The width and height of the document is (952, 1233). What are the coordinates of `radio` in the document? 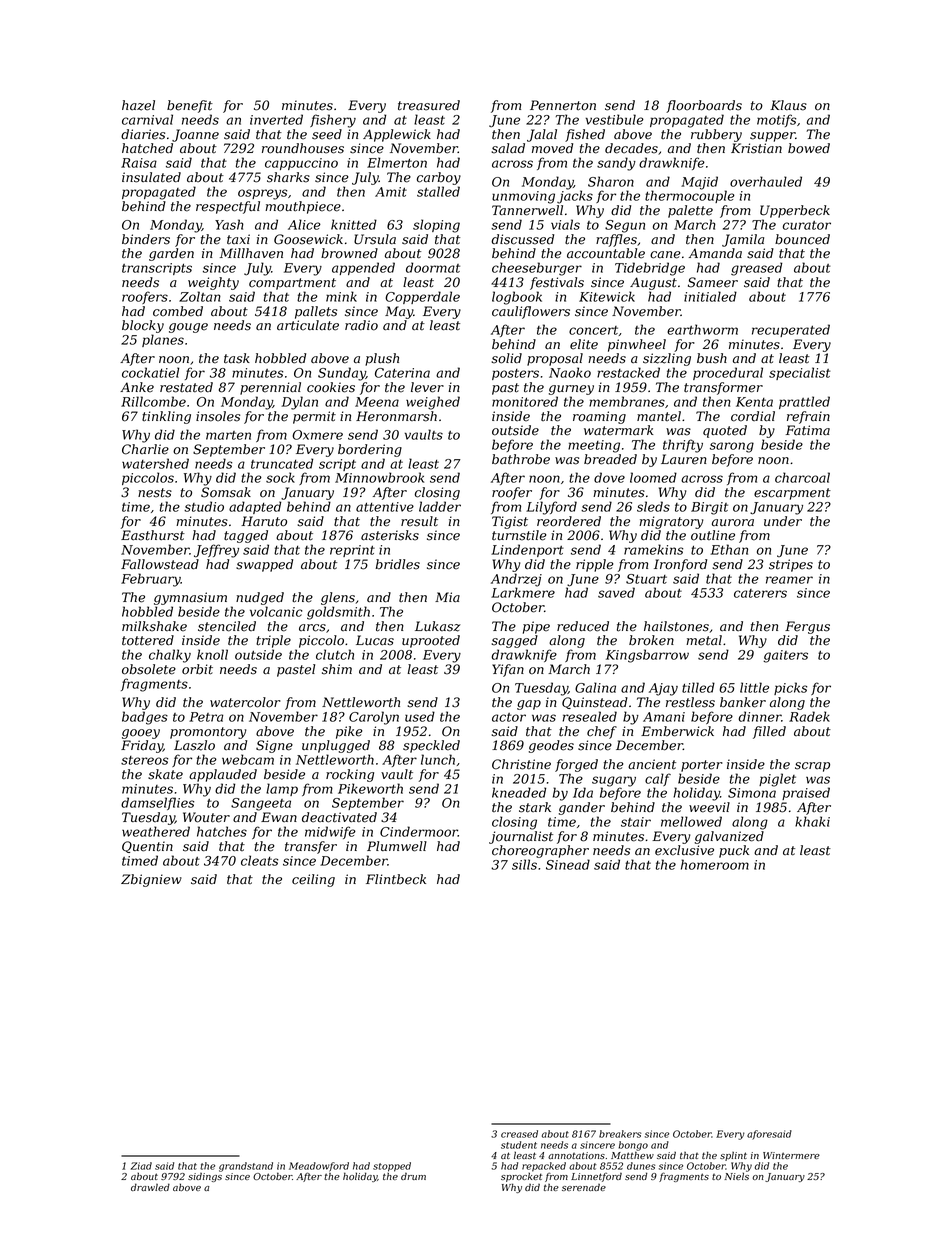 It's located at (361, 325).
